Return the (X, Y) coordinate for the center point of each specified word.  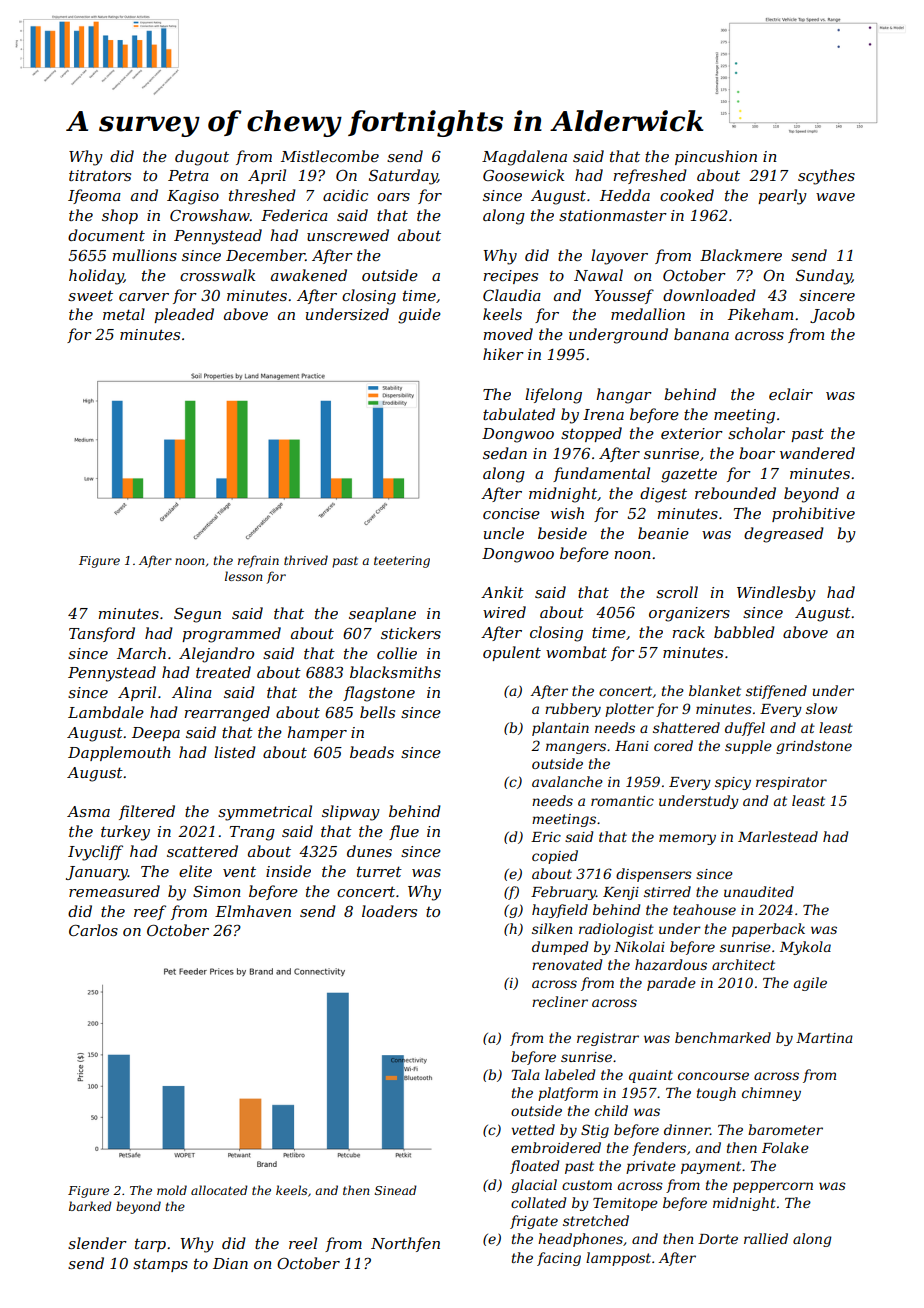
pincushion (716, 157)
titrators (100, 175)
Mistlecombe (330, 156)
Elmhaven (253, 911)
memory (687, 839)
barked (90, 1206)
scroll (677, 592)
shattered (686, 727)
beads (372, 752)
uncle (504, 533)
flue (404, 832)
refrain (258, 561)
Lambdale (106, 712)
